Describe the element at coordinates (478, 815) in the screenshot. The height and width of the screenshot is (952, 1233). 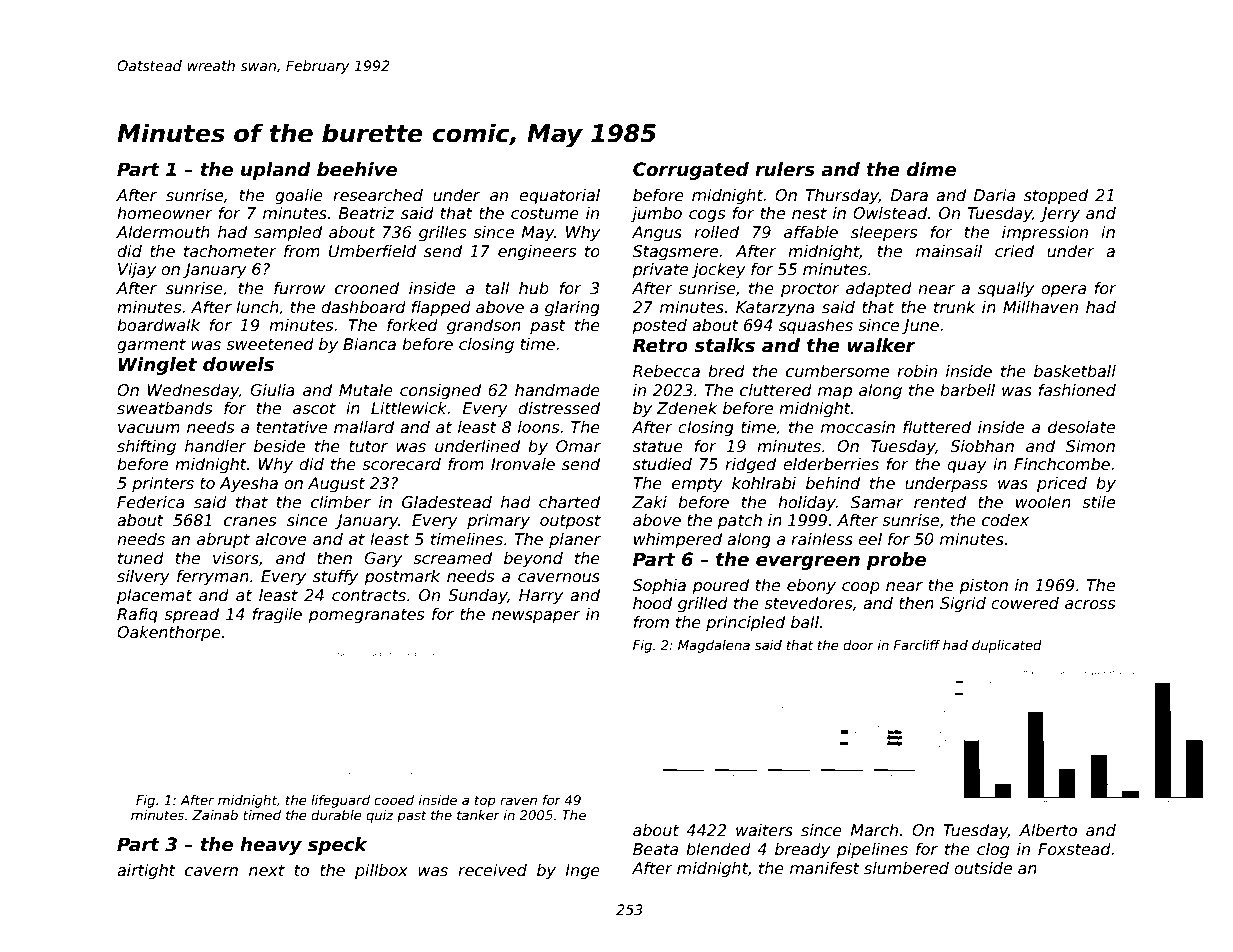
I see `tanker` at that location.
